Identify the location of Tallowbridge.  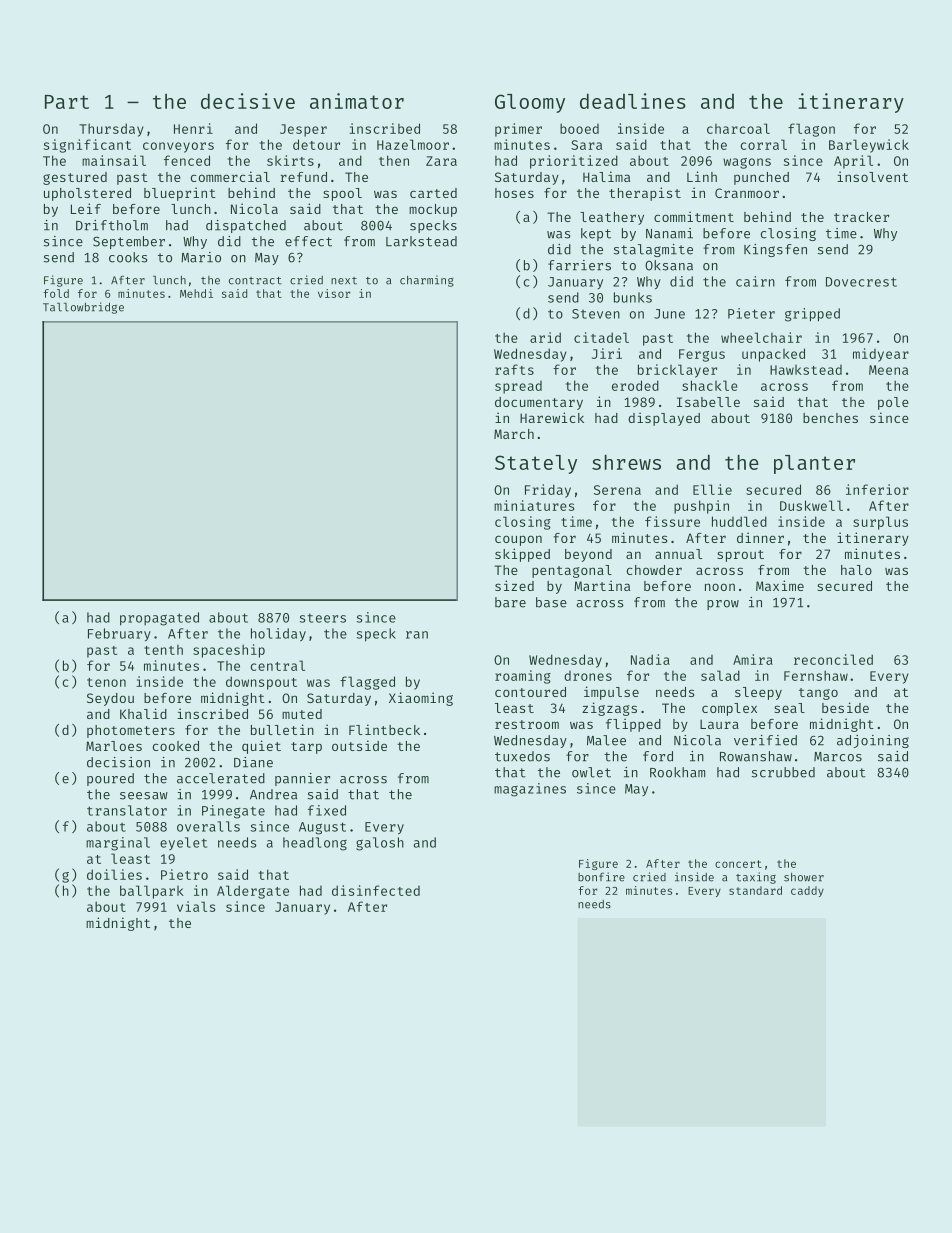
(83, 308).
